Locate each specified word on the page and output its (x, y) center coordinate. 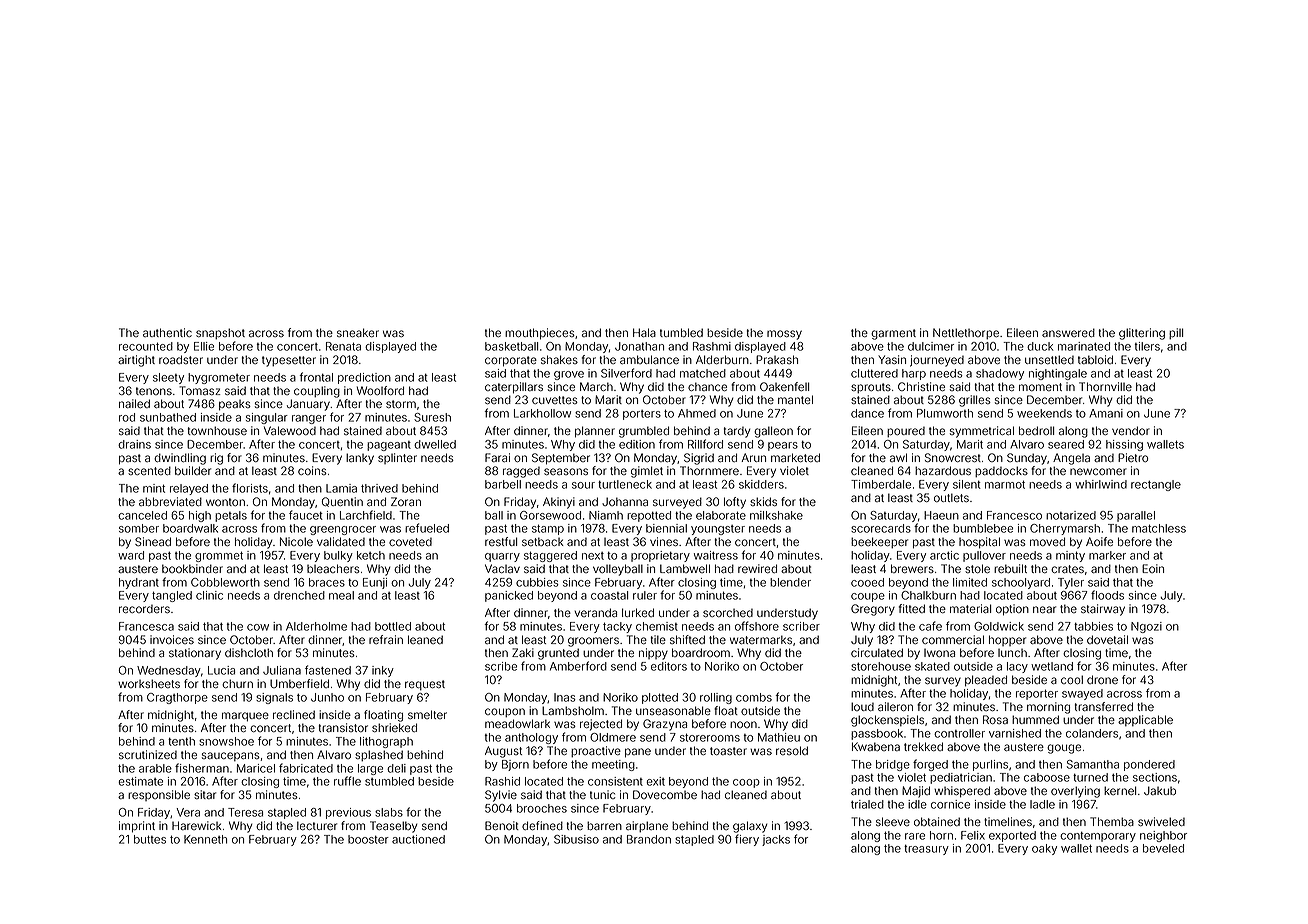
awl (898, 457)
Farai (497, 457)
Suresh (432, 417)
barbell (503, 484)
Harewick (196, 825)
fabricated (306, 768)
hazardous (943, 470)
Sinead (153, 542)
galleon (773, 432)
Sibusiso (576, 839)
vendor (1131, 430)
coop (746, 783)
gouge (1064, 749)
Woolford (380, 390)
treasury (926, 850)
